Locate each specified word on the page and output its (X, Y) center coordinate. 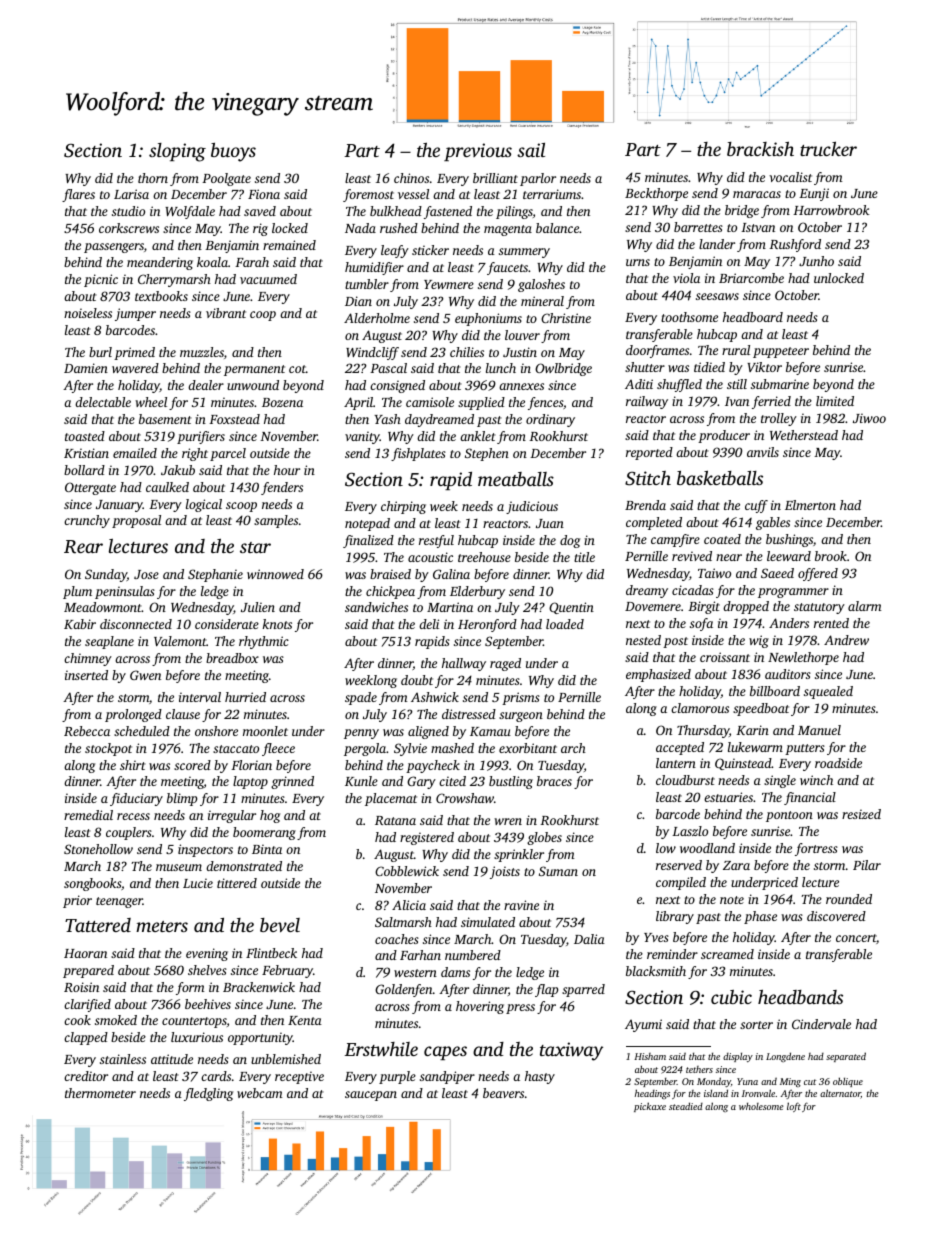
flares (78, 195)
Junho (816, 261)
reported (649, 453)
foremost (368, 195)
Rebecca (87, 731)
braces (554, 781)
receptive (299, 1077)
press (520, 1009)
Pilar (867, 865)
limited (835, 401)
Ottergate (90, 488)
